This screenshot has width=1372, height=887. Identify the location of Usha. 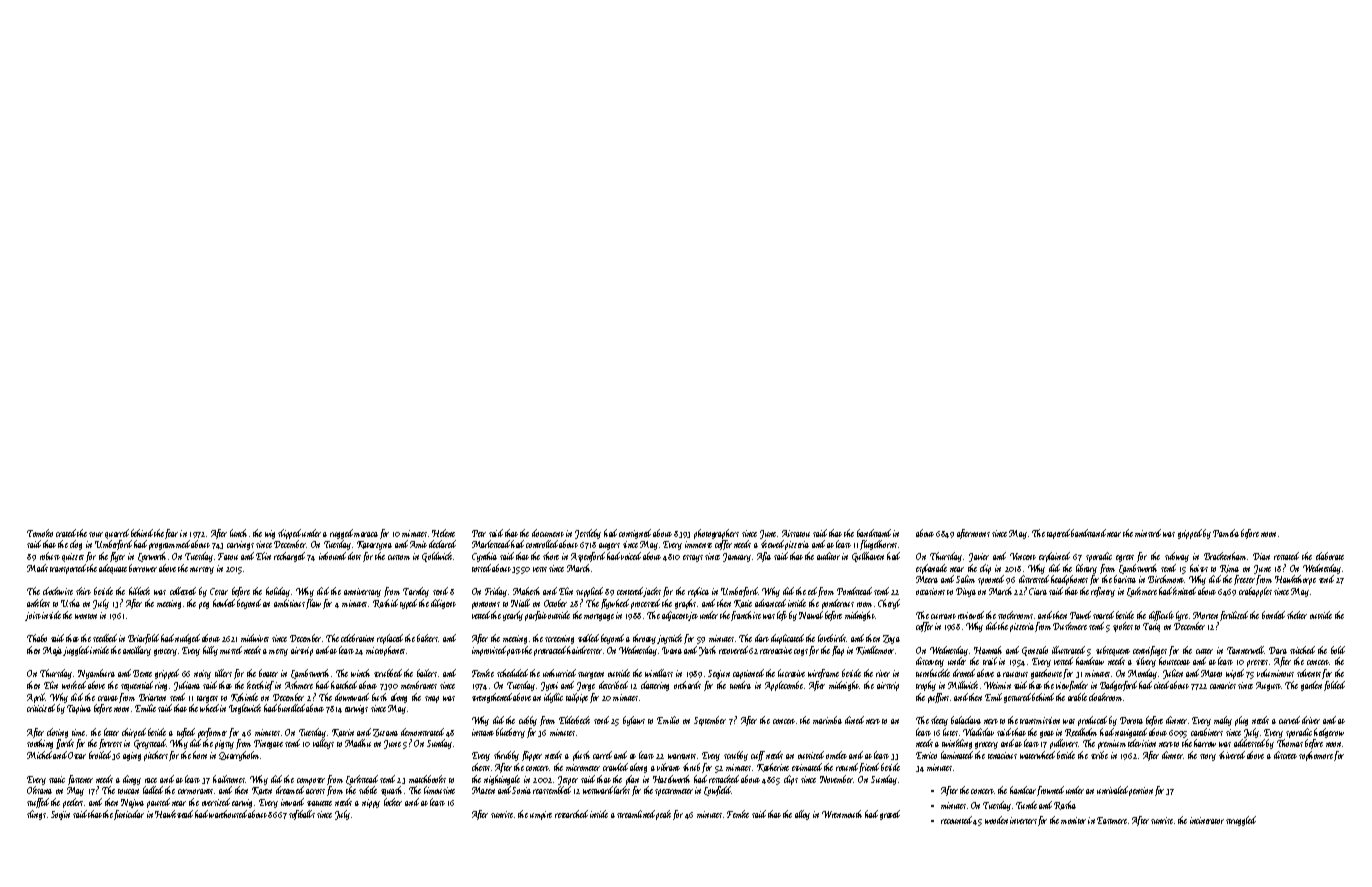
(70, 603).
